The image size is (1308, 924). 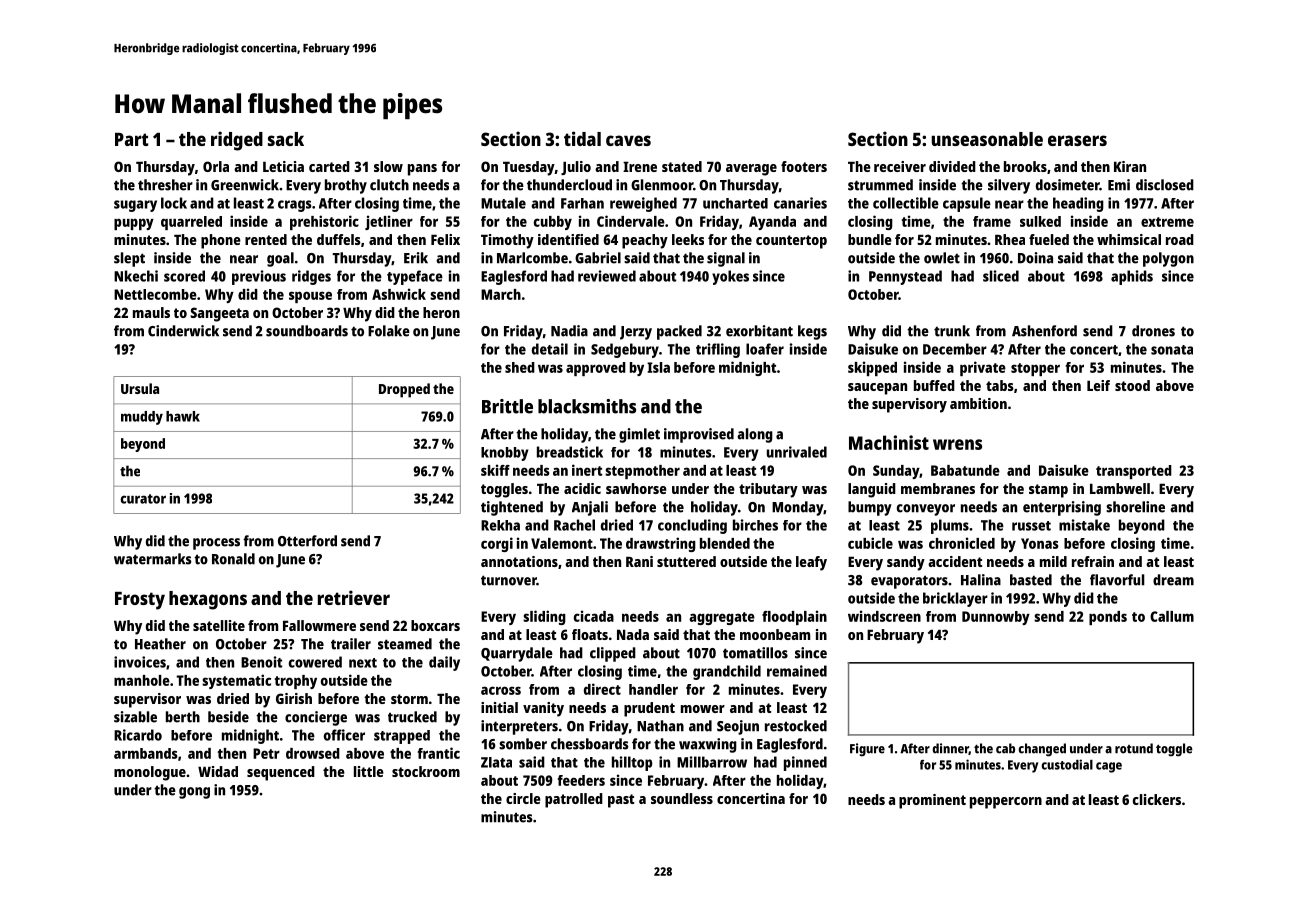 I want to click on strapped, so click(x=402, y=737).
